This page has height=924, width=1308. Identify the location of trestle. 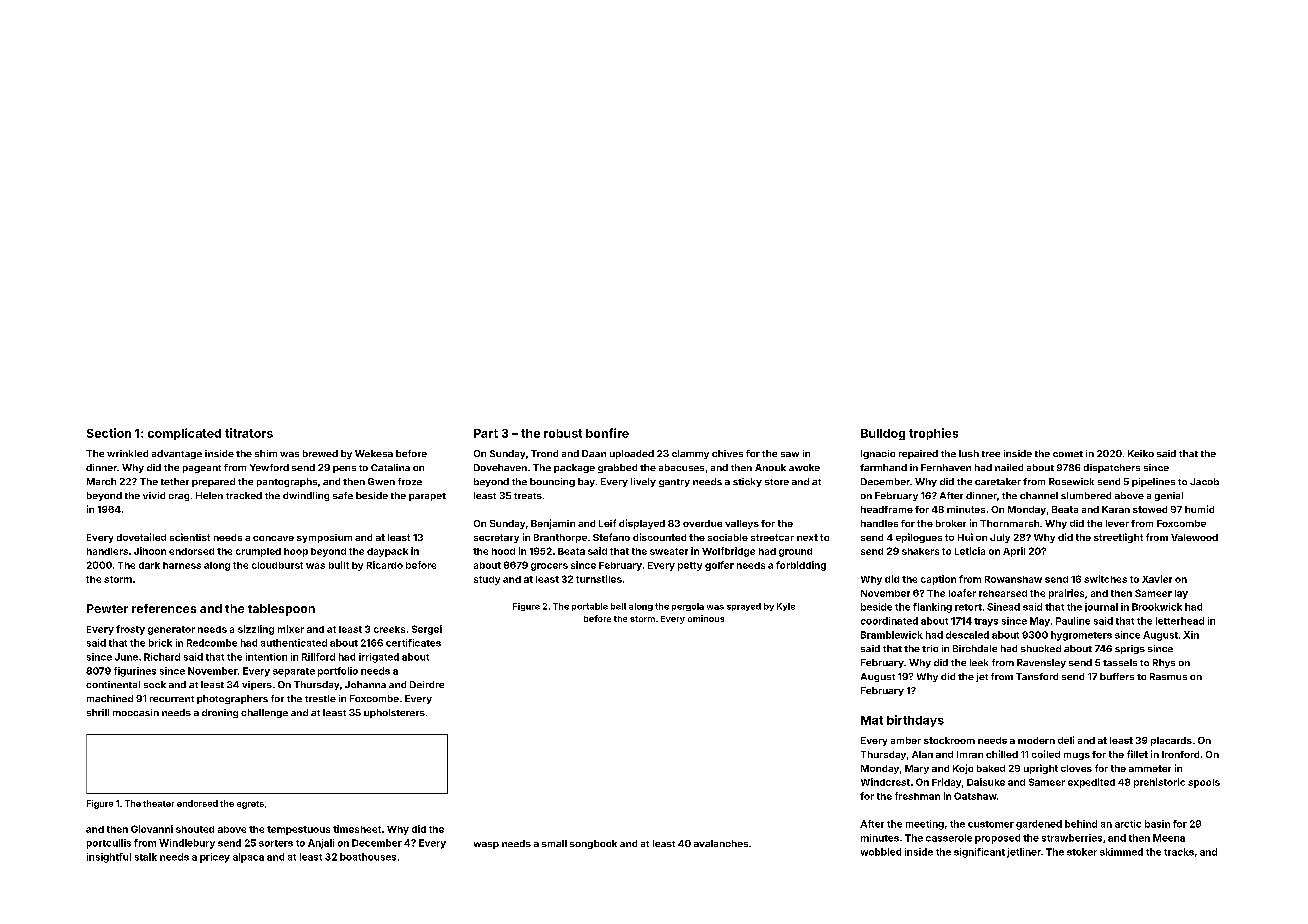
(320, 698).
